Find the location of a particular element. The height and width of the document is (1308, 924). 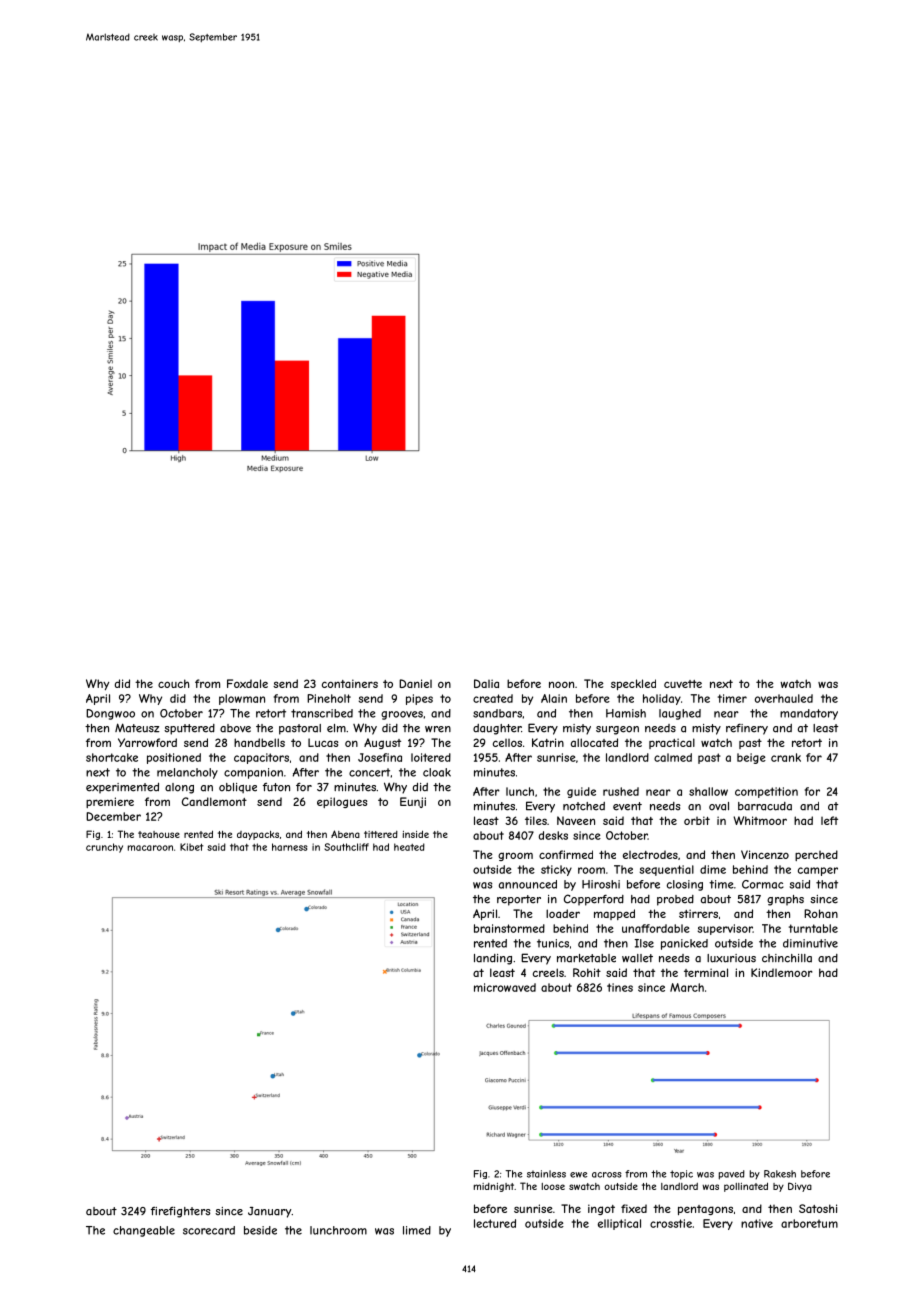

noon is located at coordinates (561, 685).
